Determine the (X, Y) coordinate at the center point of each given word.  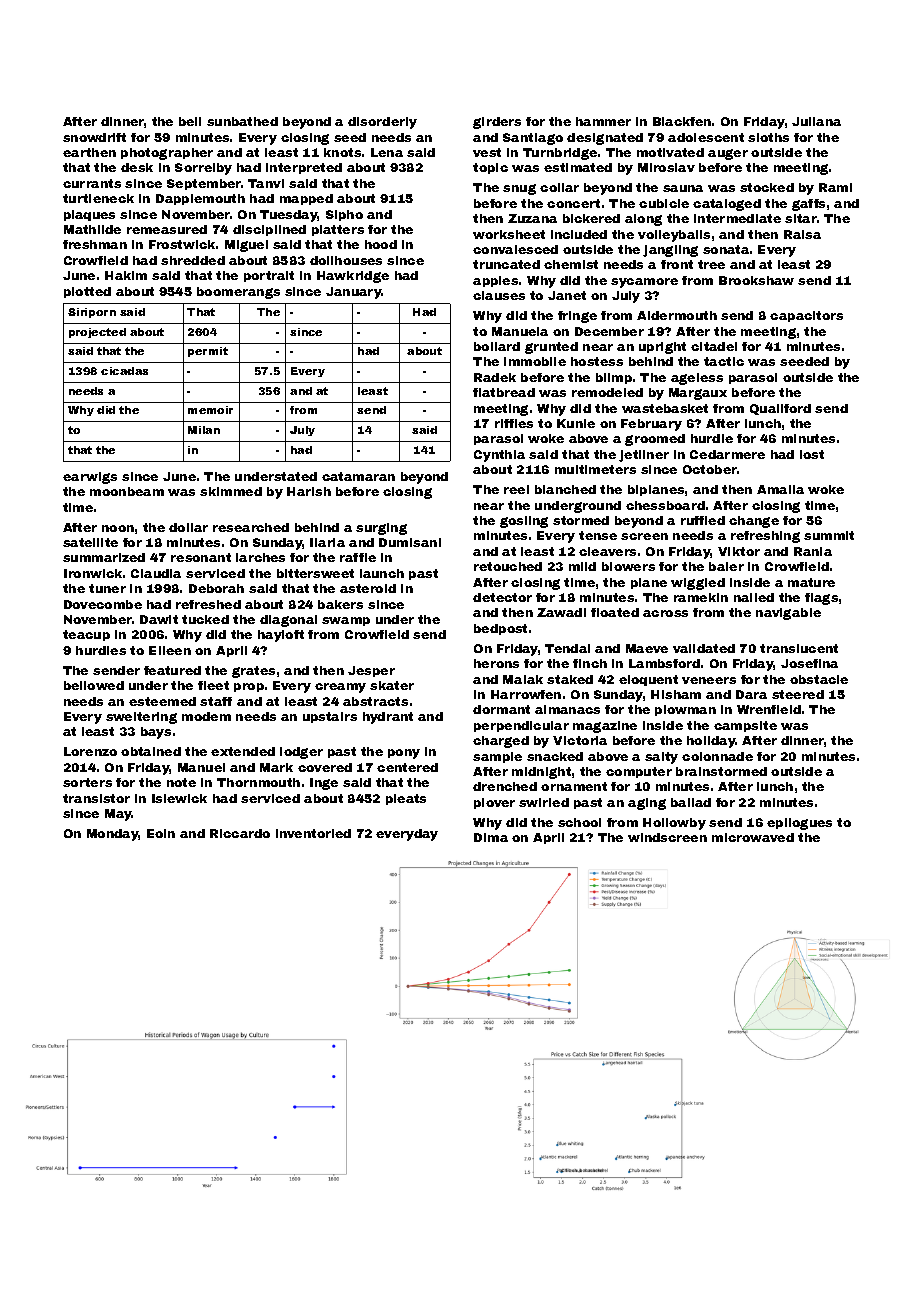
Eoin (161, 833)
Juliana (816, 121)
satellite (90, 542)
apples (495, 281)
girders (497, 123)
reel (516, 489)
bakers (340, 604)
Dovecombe (103, 604)
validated (704, 648)
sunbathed (242, 121)
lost (812, 454)
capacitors (806, 316)
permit (208, 352)
